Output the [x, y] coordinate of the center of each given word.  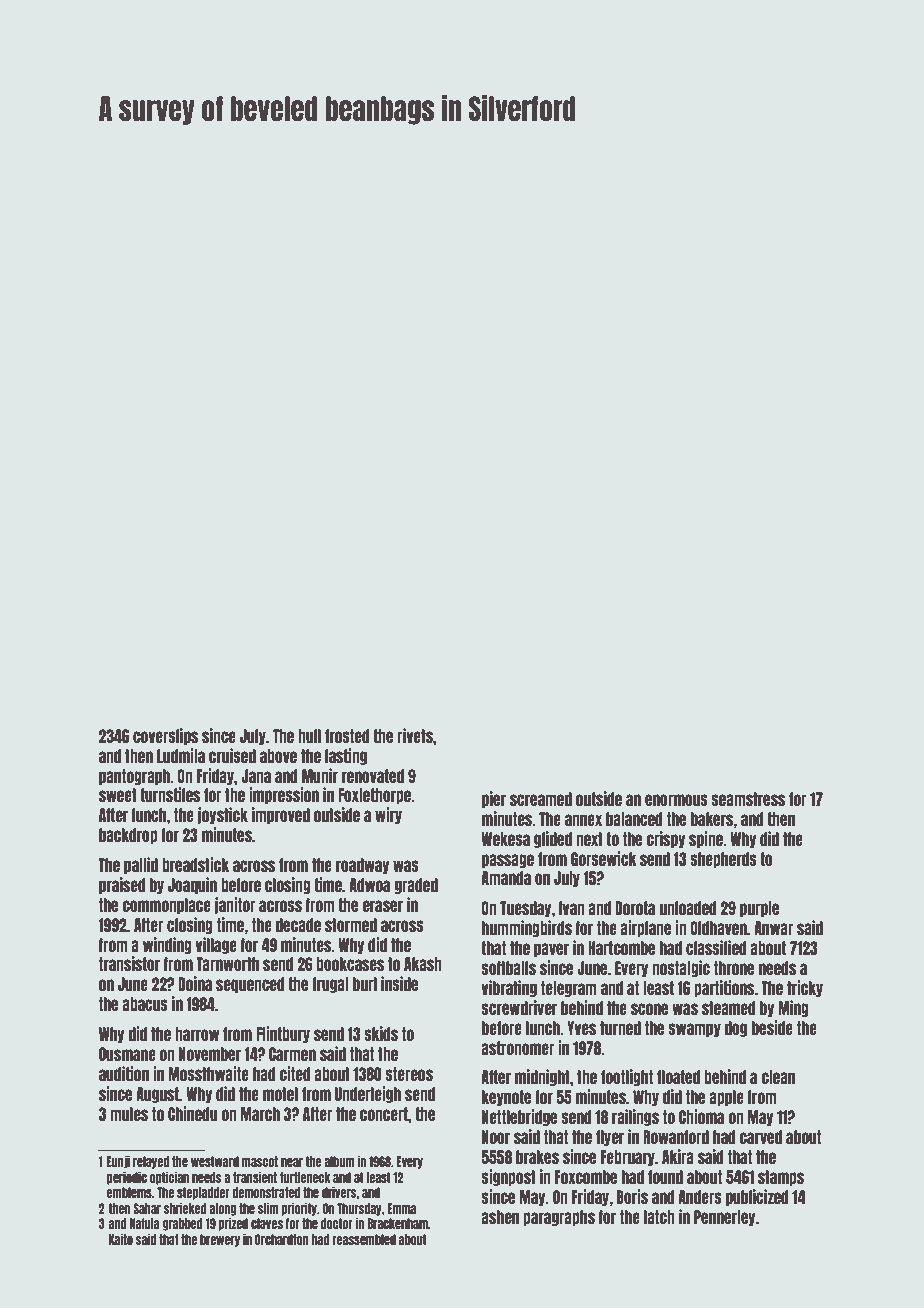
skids [381, 1033]
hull [309, 736]
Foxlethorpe [374, 796]
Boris [632, 1196]
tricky [805, 988]
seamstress [748, 799]
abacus [145, 1004]
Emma [401, 1208]
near [292, 1162]
